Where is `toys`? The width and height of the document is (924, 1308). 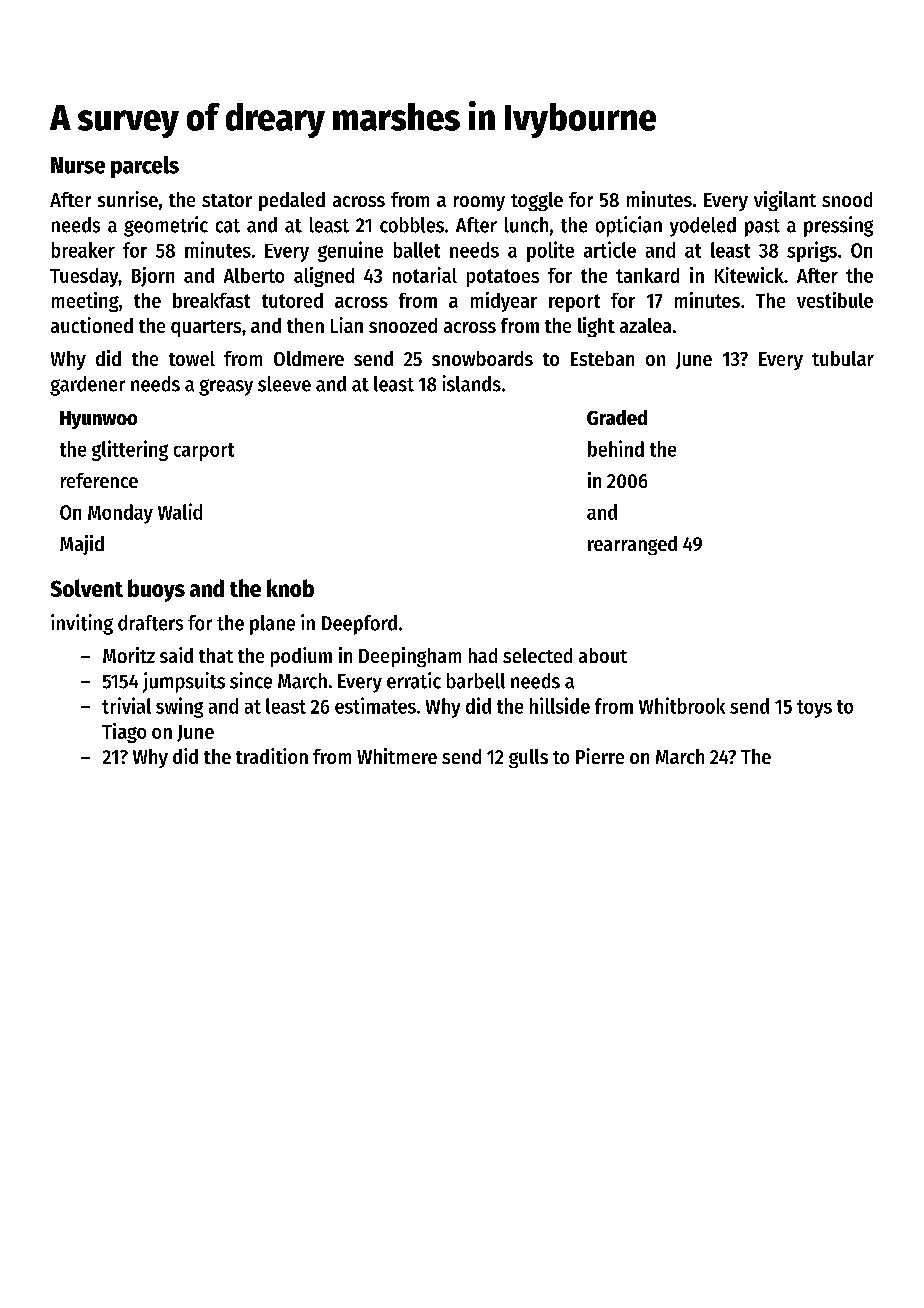
toys is located at coordinates (814, 709).
